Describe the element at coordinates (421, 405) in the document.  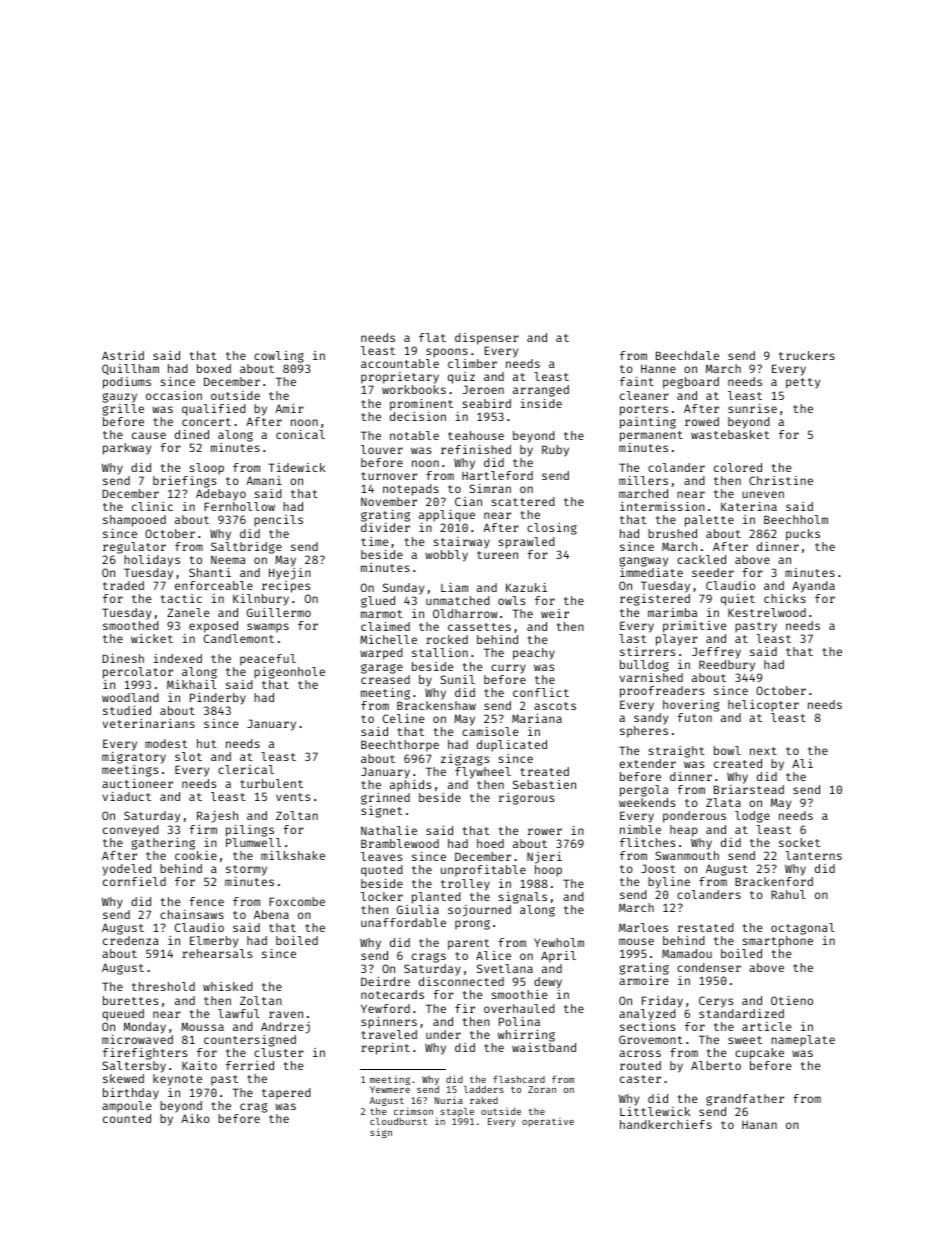
I see `prominent` at that location.
